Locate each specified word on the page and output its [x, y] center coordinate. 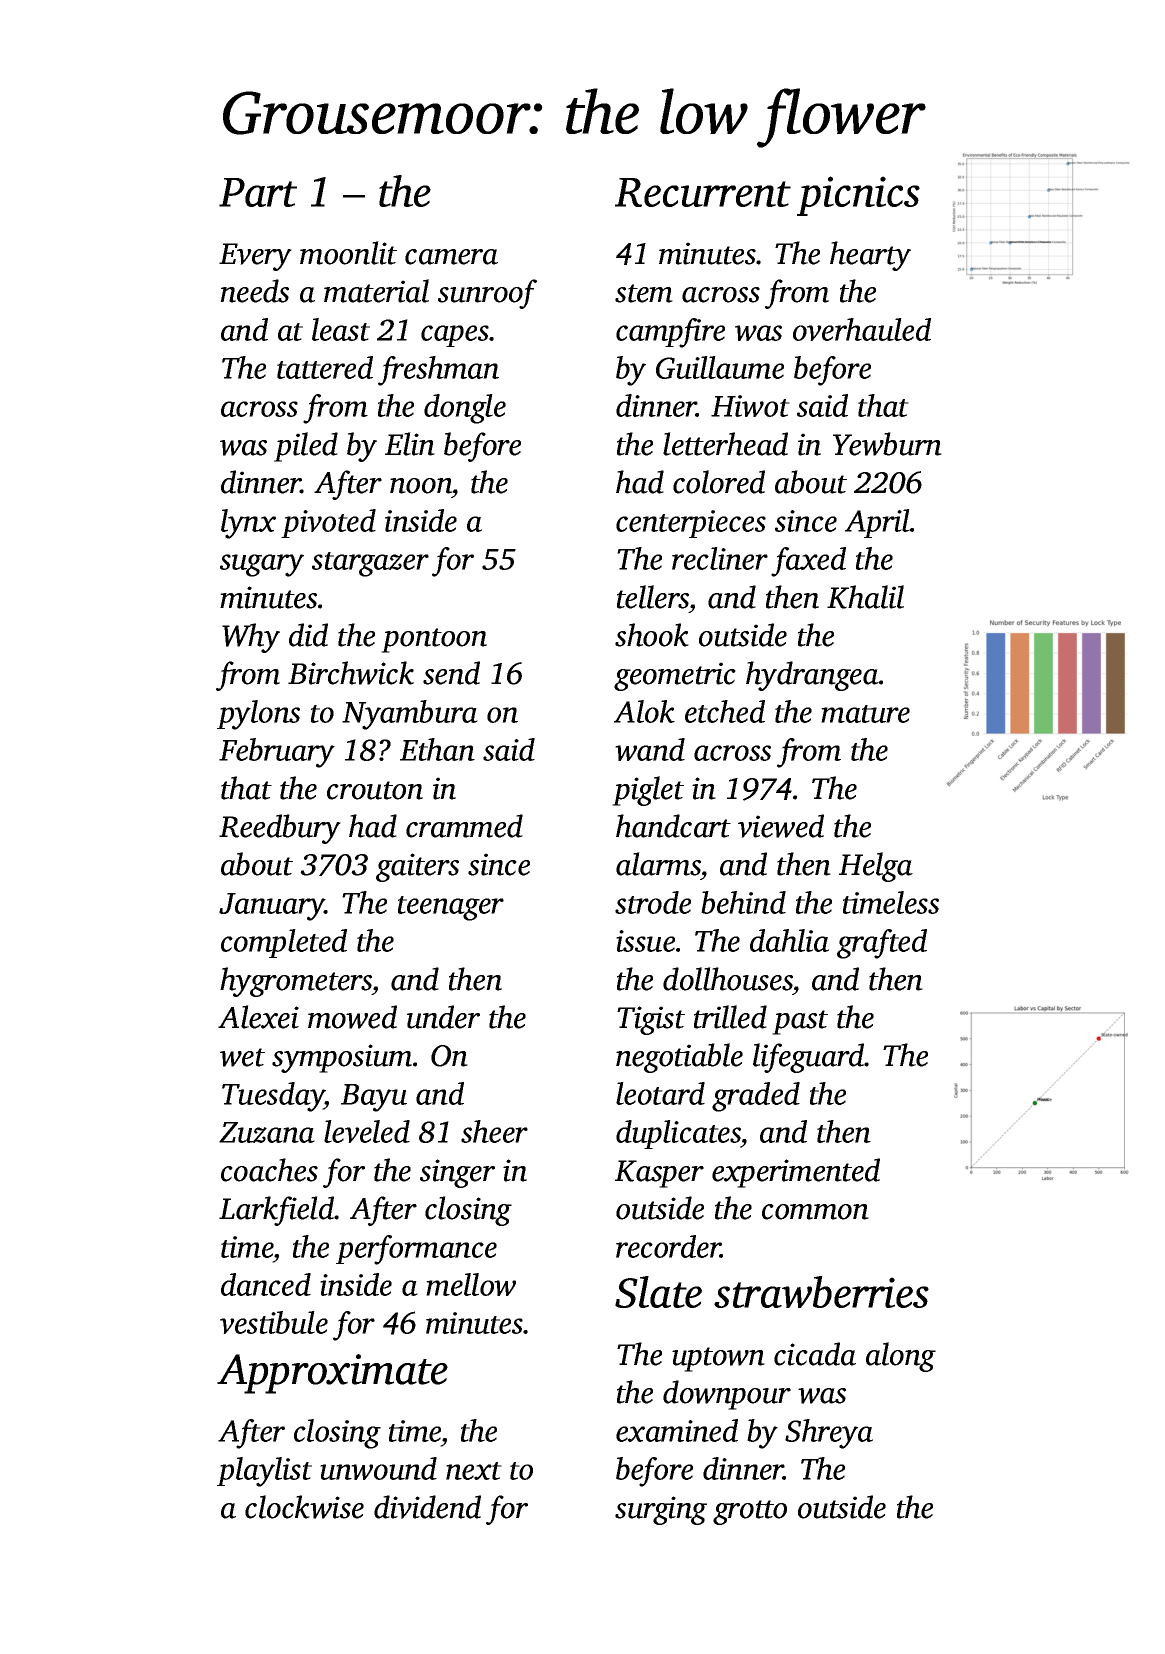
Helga [876, 867]
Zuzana [267, 1132]
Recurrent [703, 192]
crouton [375, 790]
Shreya [829, 1434]
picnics [858, 196]
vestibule [274, 1322]
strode [653, 902]
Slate [658, 1292]
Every [255, 257]
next [474, 1471]
